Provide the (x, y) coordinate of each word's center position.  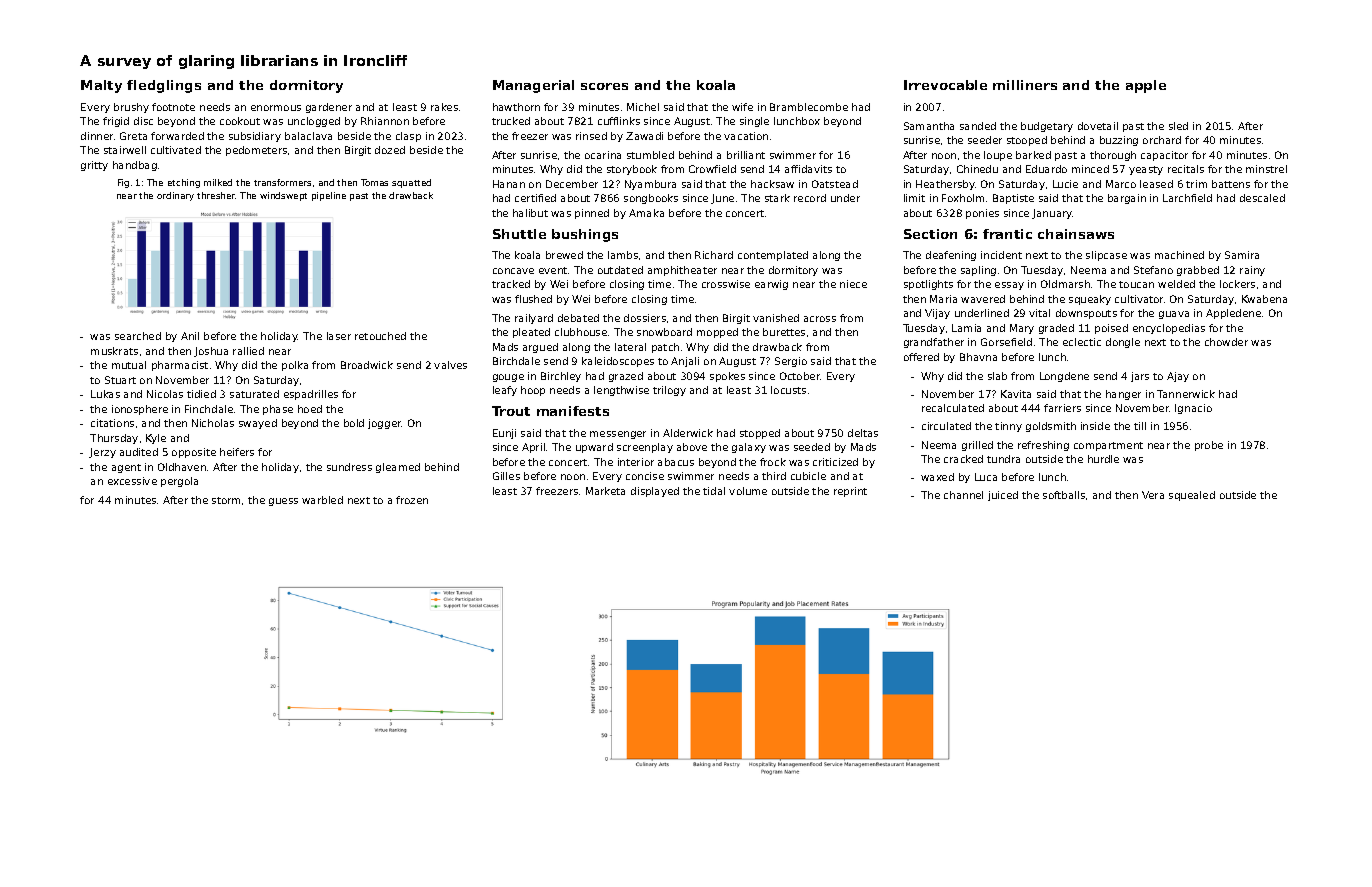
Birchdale (516, 361)
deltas (863, 433)
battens (1231, 184)
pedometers (256, 151)
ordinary (175, 196)
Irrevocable (945, 85)
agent (126, 468)
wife (742, 107)
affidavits (808, 169)
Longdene (1064, 377)
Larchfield (1187, 198)
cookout (240, 121)
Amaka (646, 213)
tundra (1003, 459)
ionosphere (140, 410)
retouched (380, 336)
